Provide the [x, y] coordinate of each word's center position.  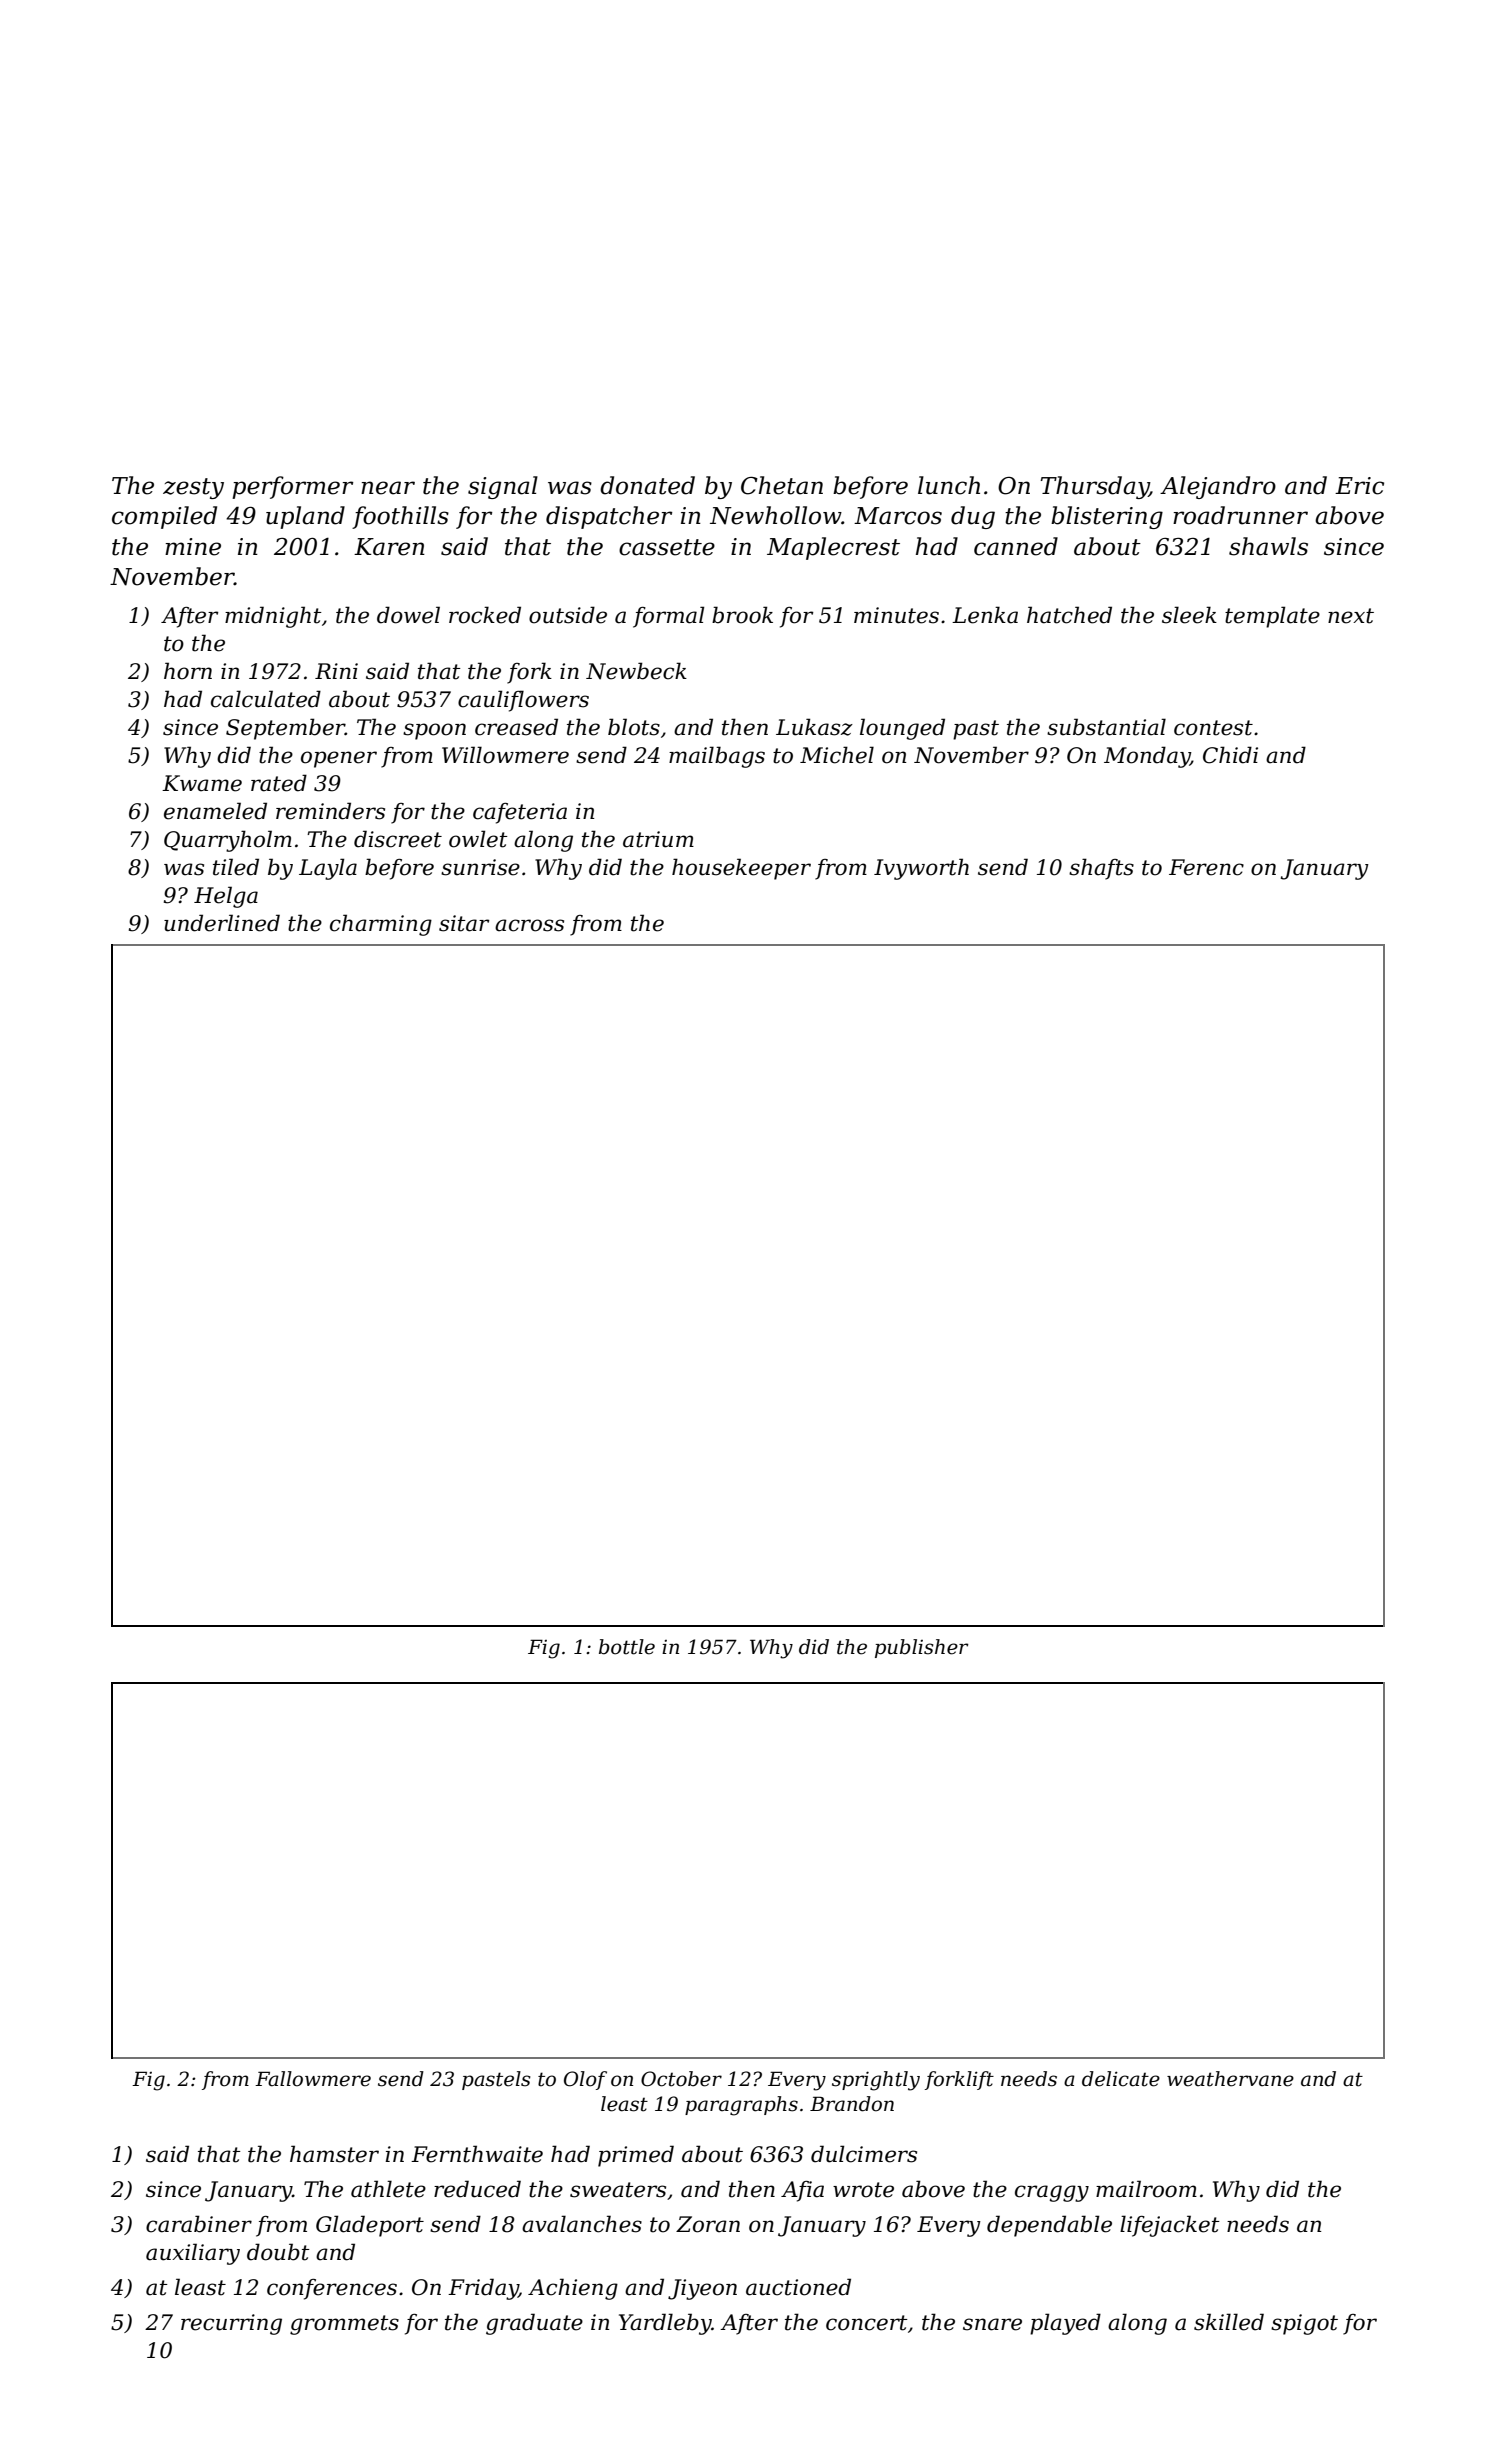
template [1272, 617]
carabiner [199, 2224]
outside [568, 615]
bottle [627, 1647]
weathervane [1230, 2079]
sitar [464, 923]
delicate [1121, 2079]
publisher [922, 1648]
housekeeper [741, 869]
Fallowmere [313, 2079]
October [681, 2079]
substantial [1106, 727]
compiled [164, 517]
